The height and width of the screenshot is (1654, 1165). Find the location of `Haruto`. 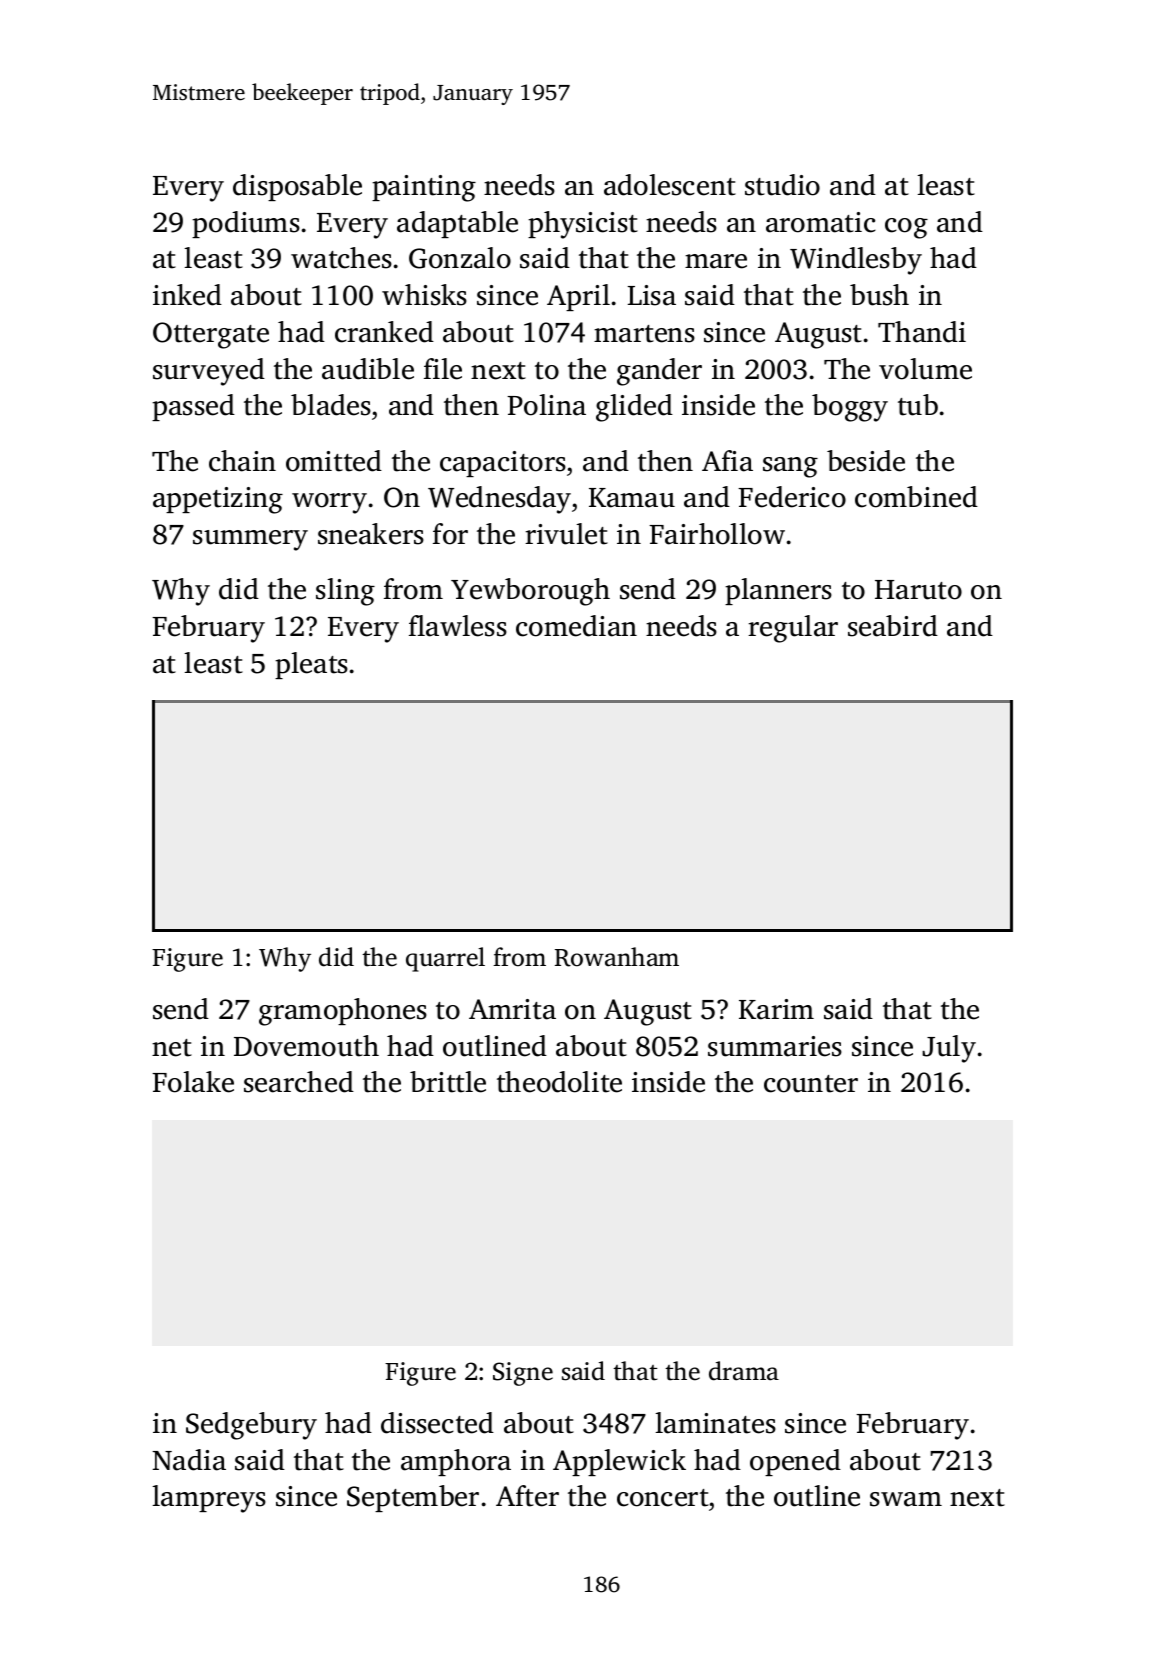

Haruto is located at coordinates (918, 590).
